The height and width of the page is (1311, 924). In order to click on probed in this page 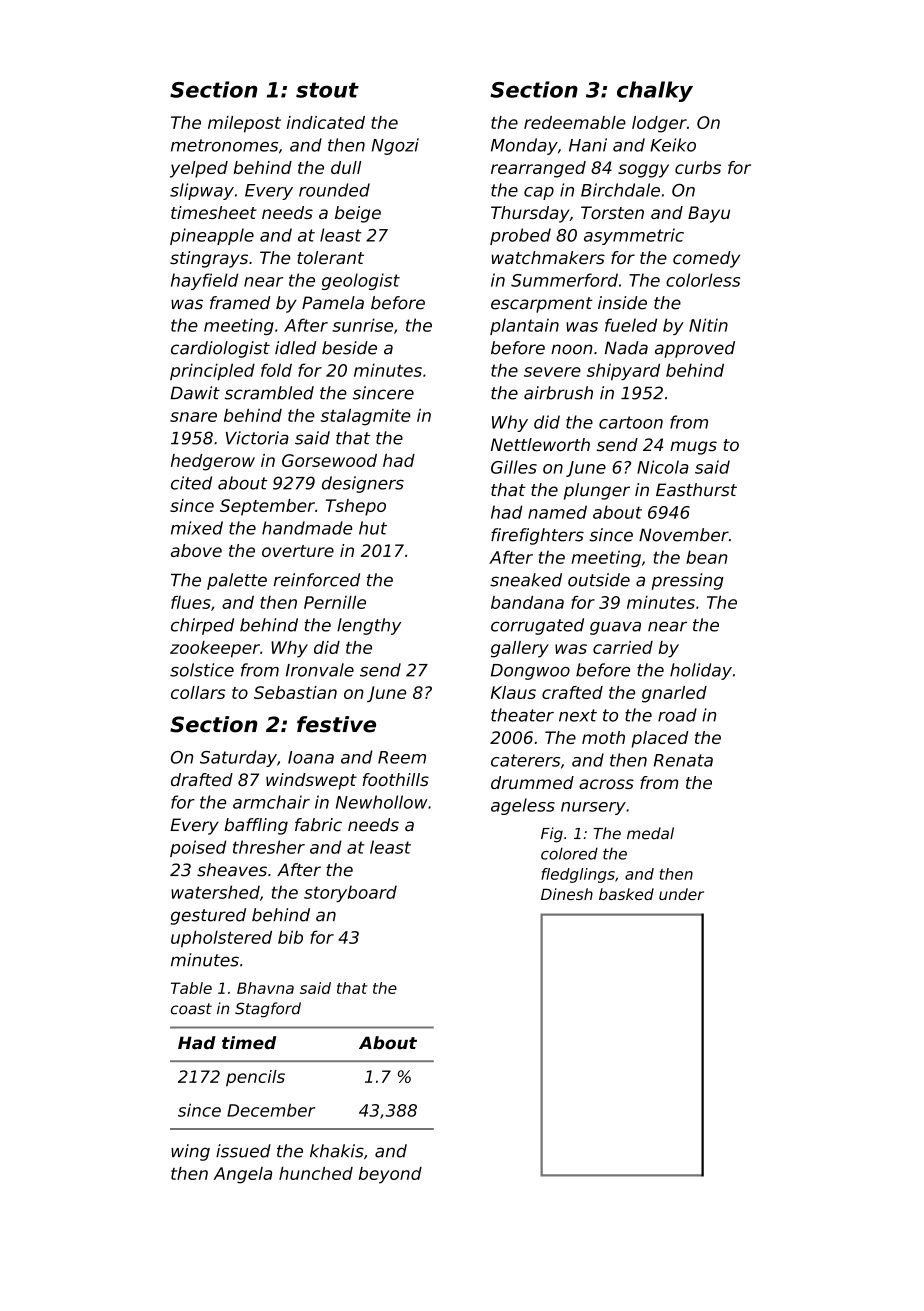, I will do `click(520, 236)`.
